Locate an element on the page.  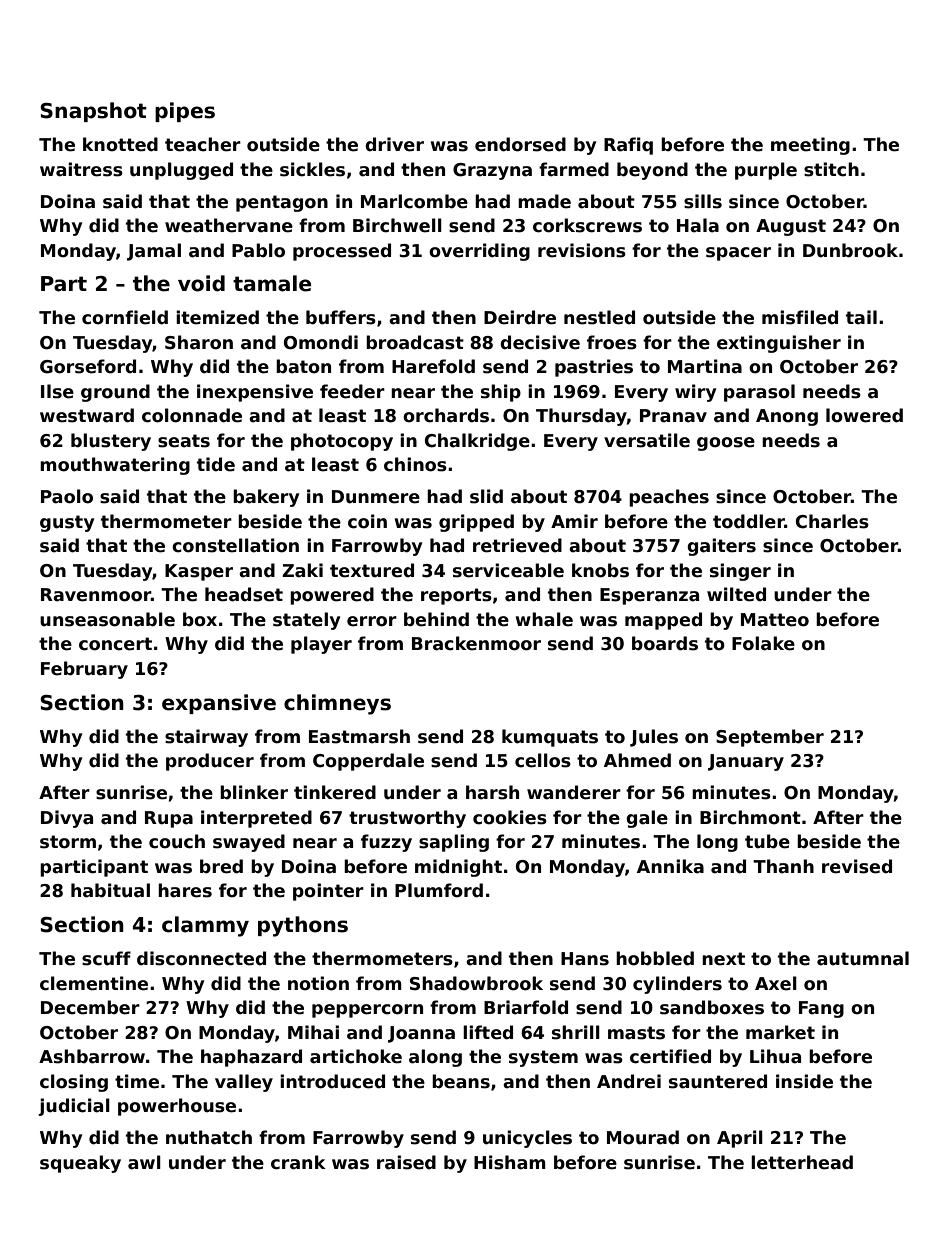
reports is located at coordinates (456, 596).
